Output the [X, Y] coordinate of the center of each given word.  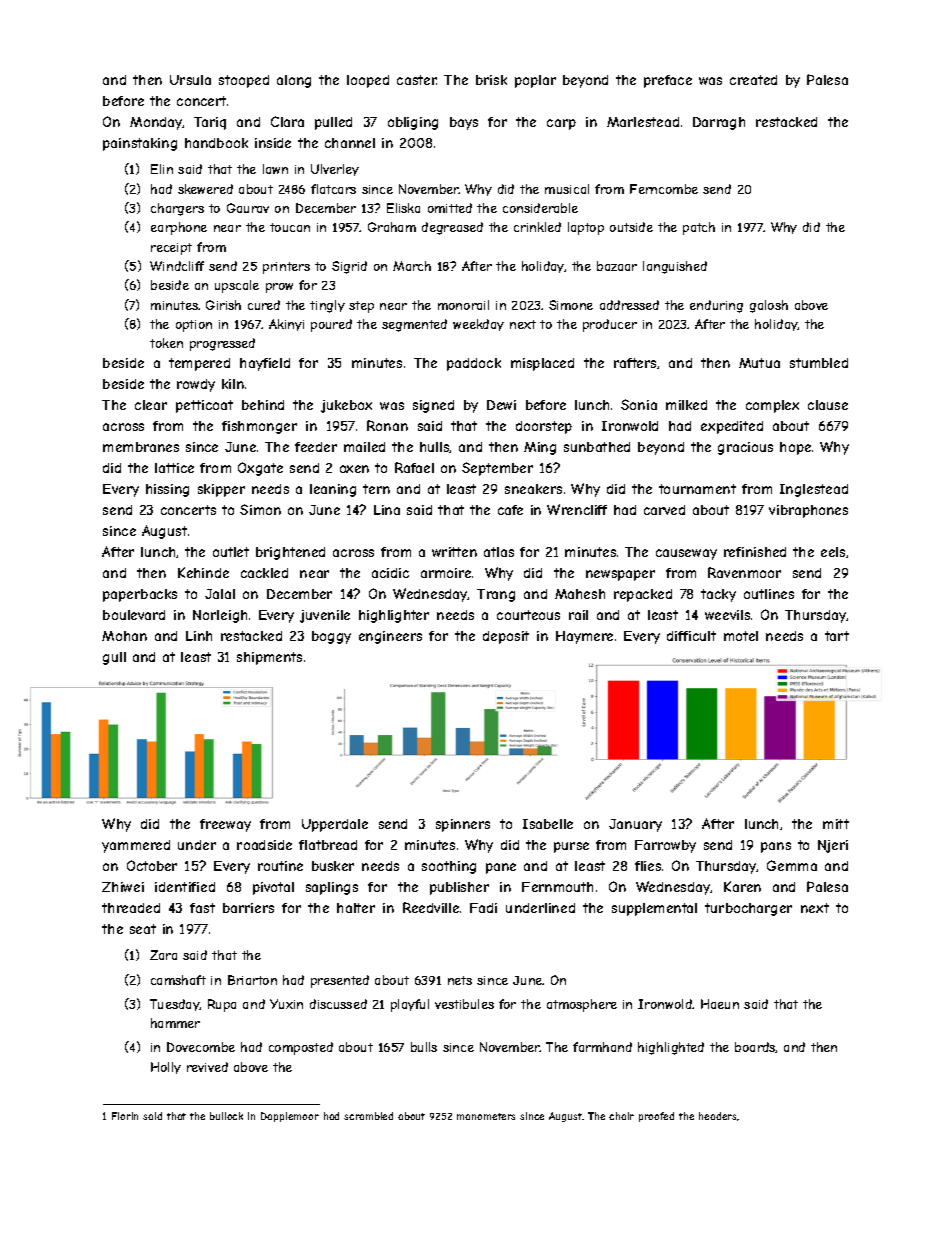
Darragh [719, 123]
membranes [141, 447]
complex [772, 406]
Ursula [190, 80]
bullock [226, 1116]
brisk [491, 80]
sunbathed [597, 447]
